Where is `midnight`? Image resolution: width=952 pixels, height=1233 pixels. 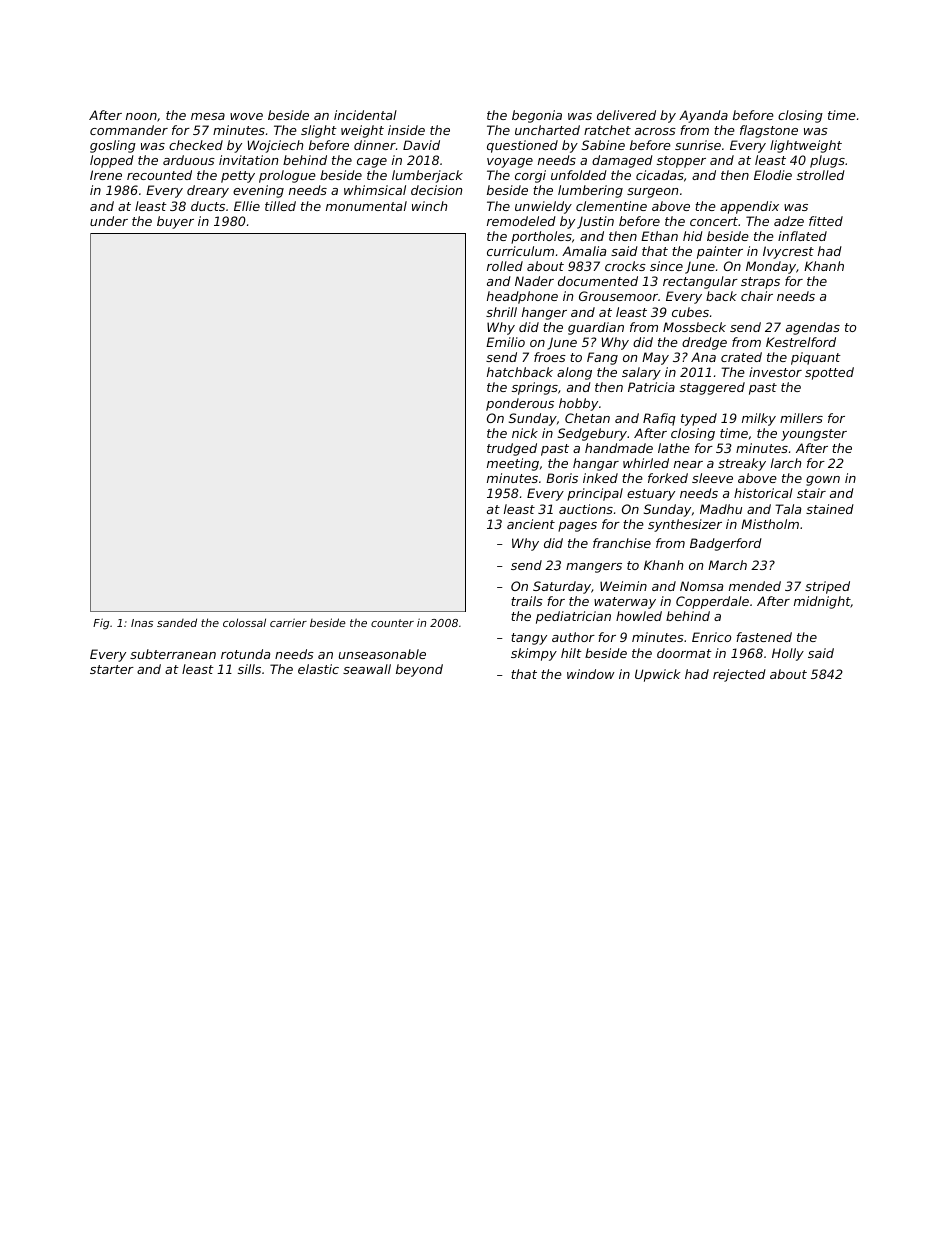
midnight is located at coordinates (822, 602).
